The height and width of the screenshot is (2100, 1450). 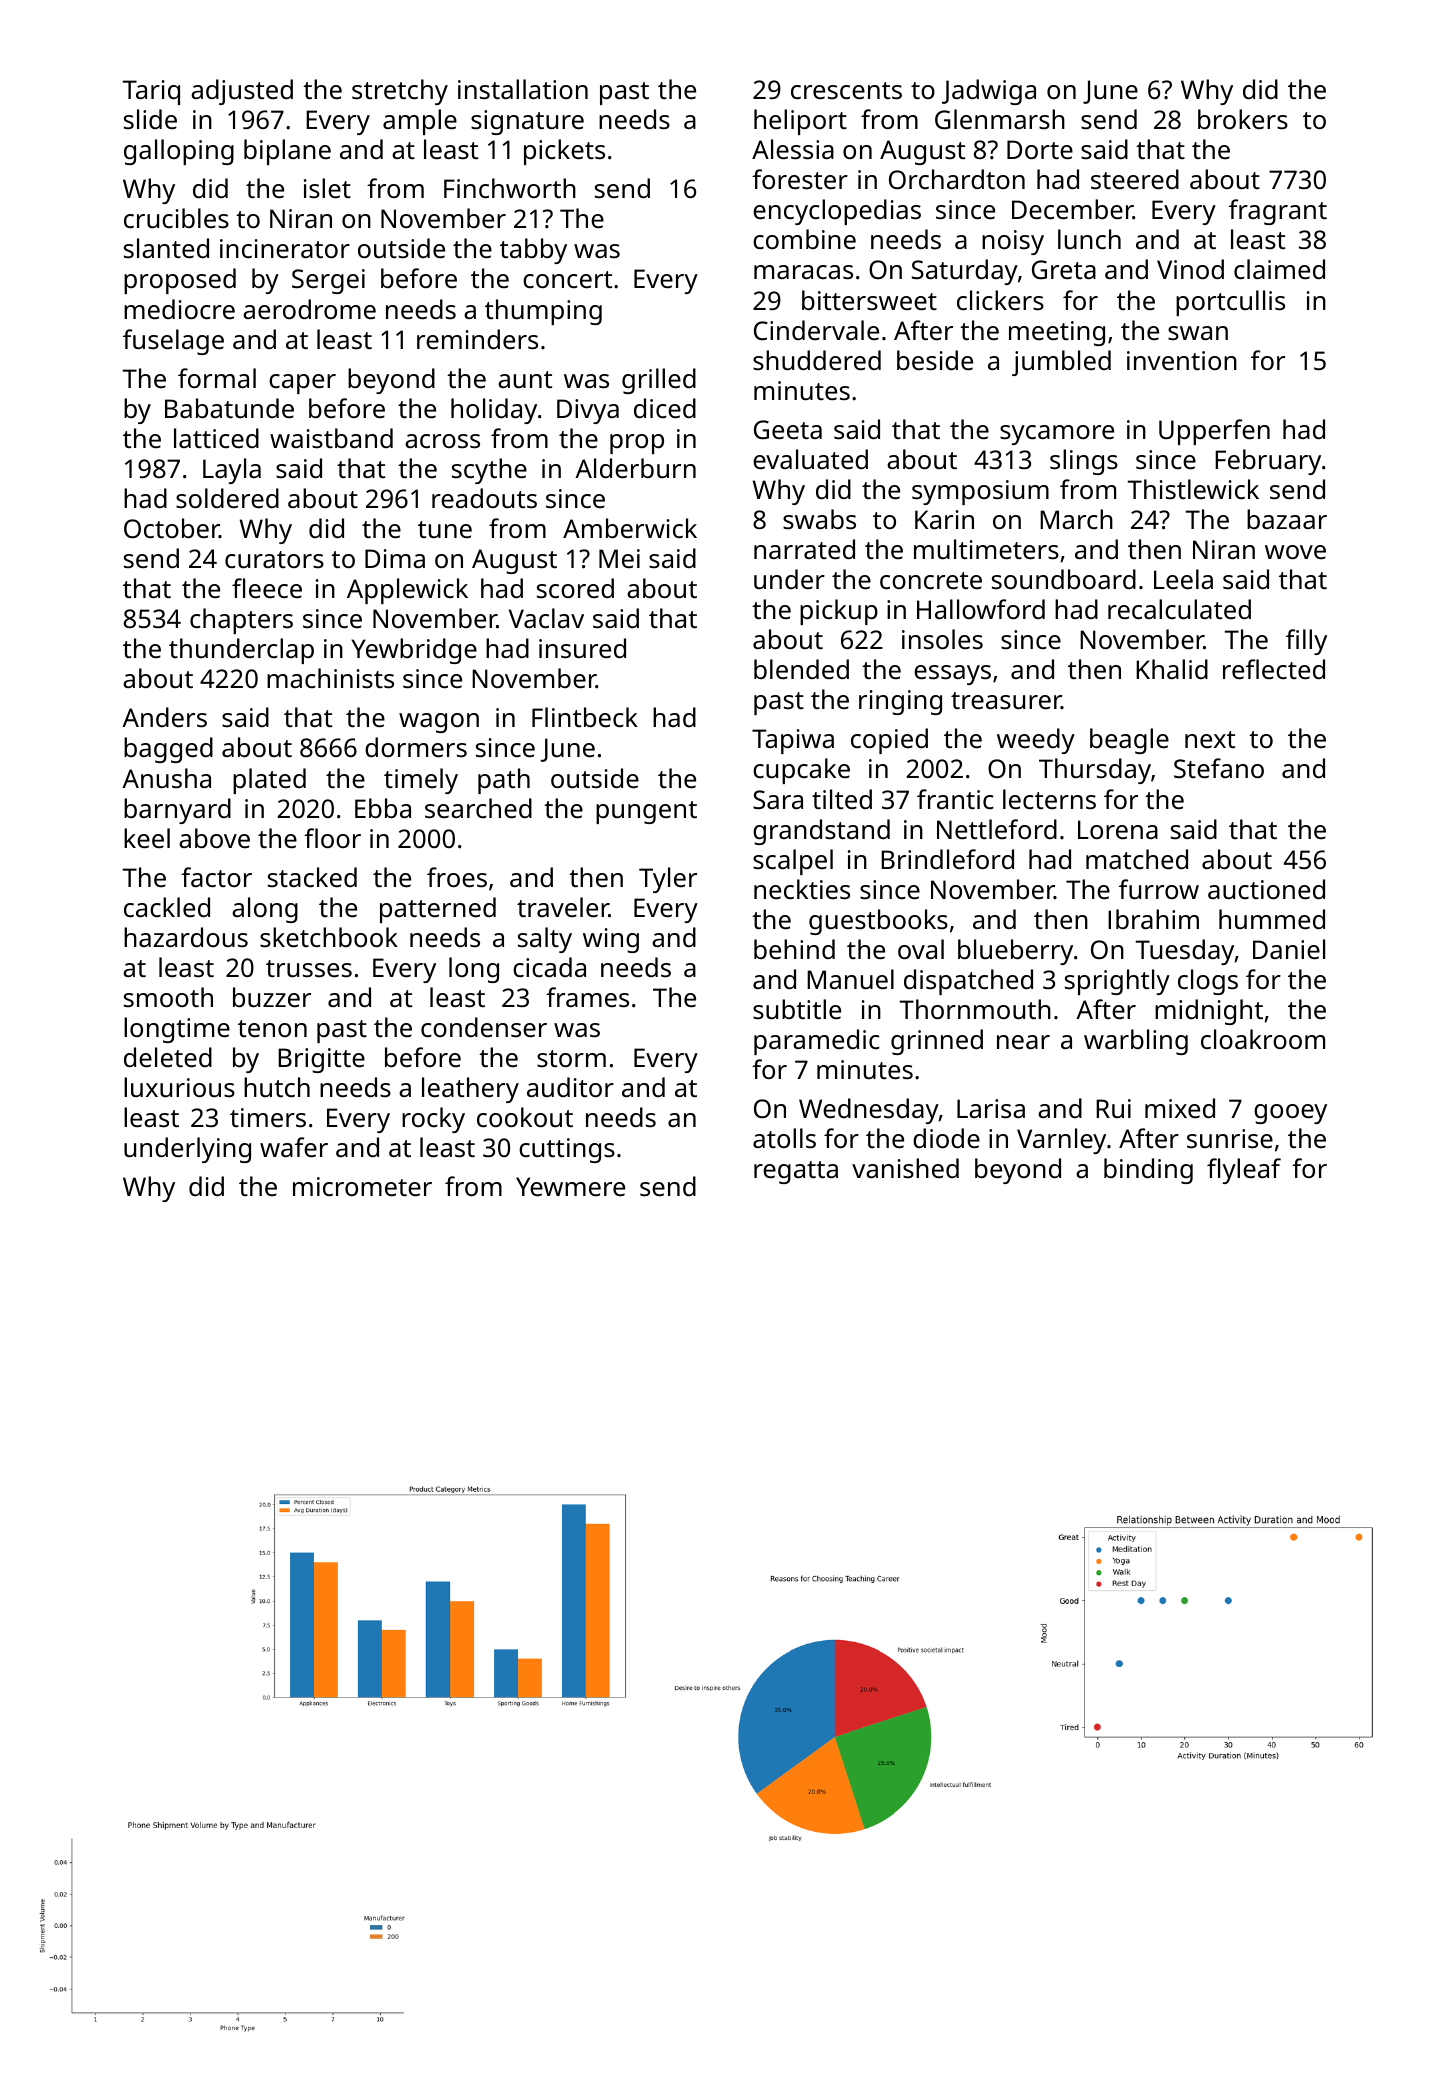 I want to click on reminders, so click(x=477, y=339).
